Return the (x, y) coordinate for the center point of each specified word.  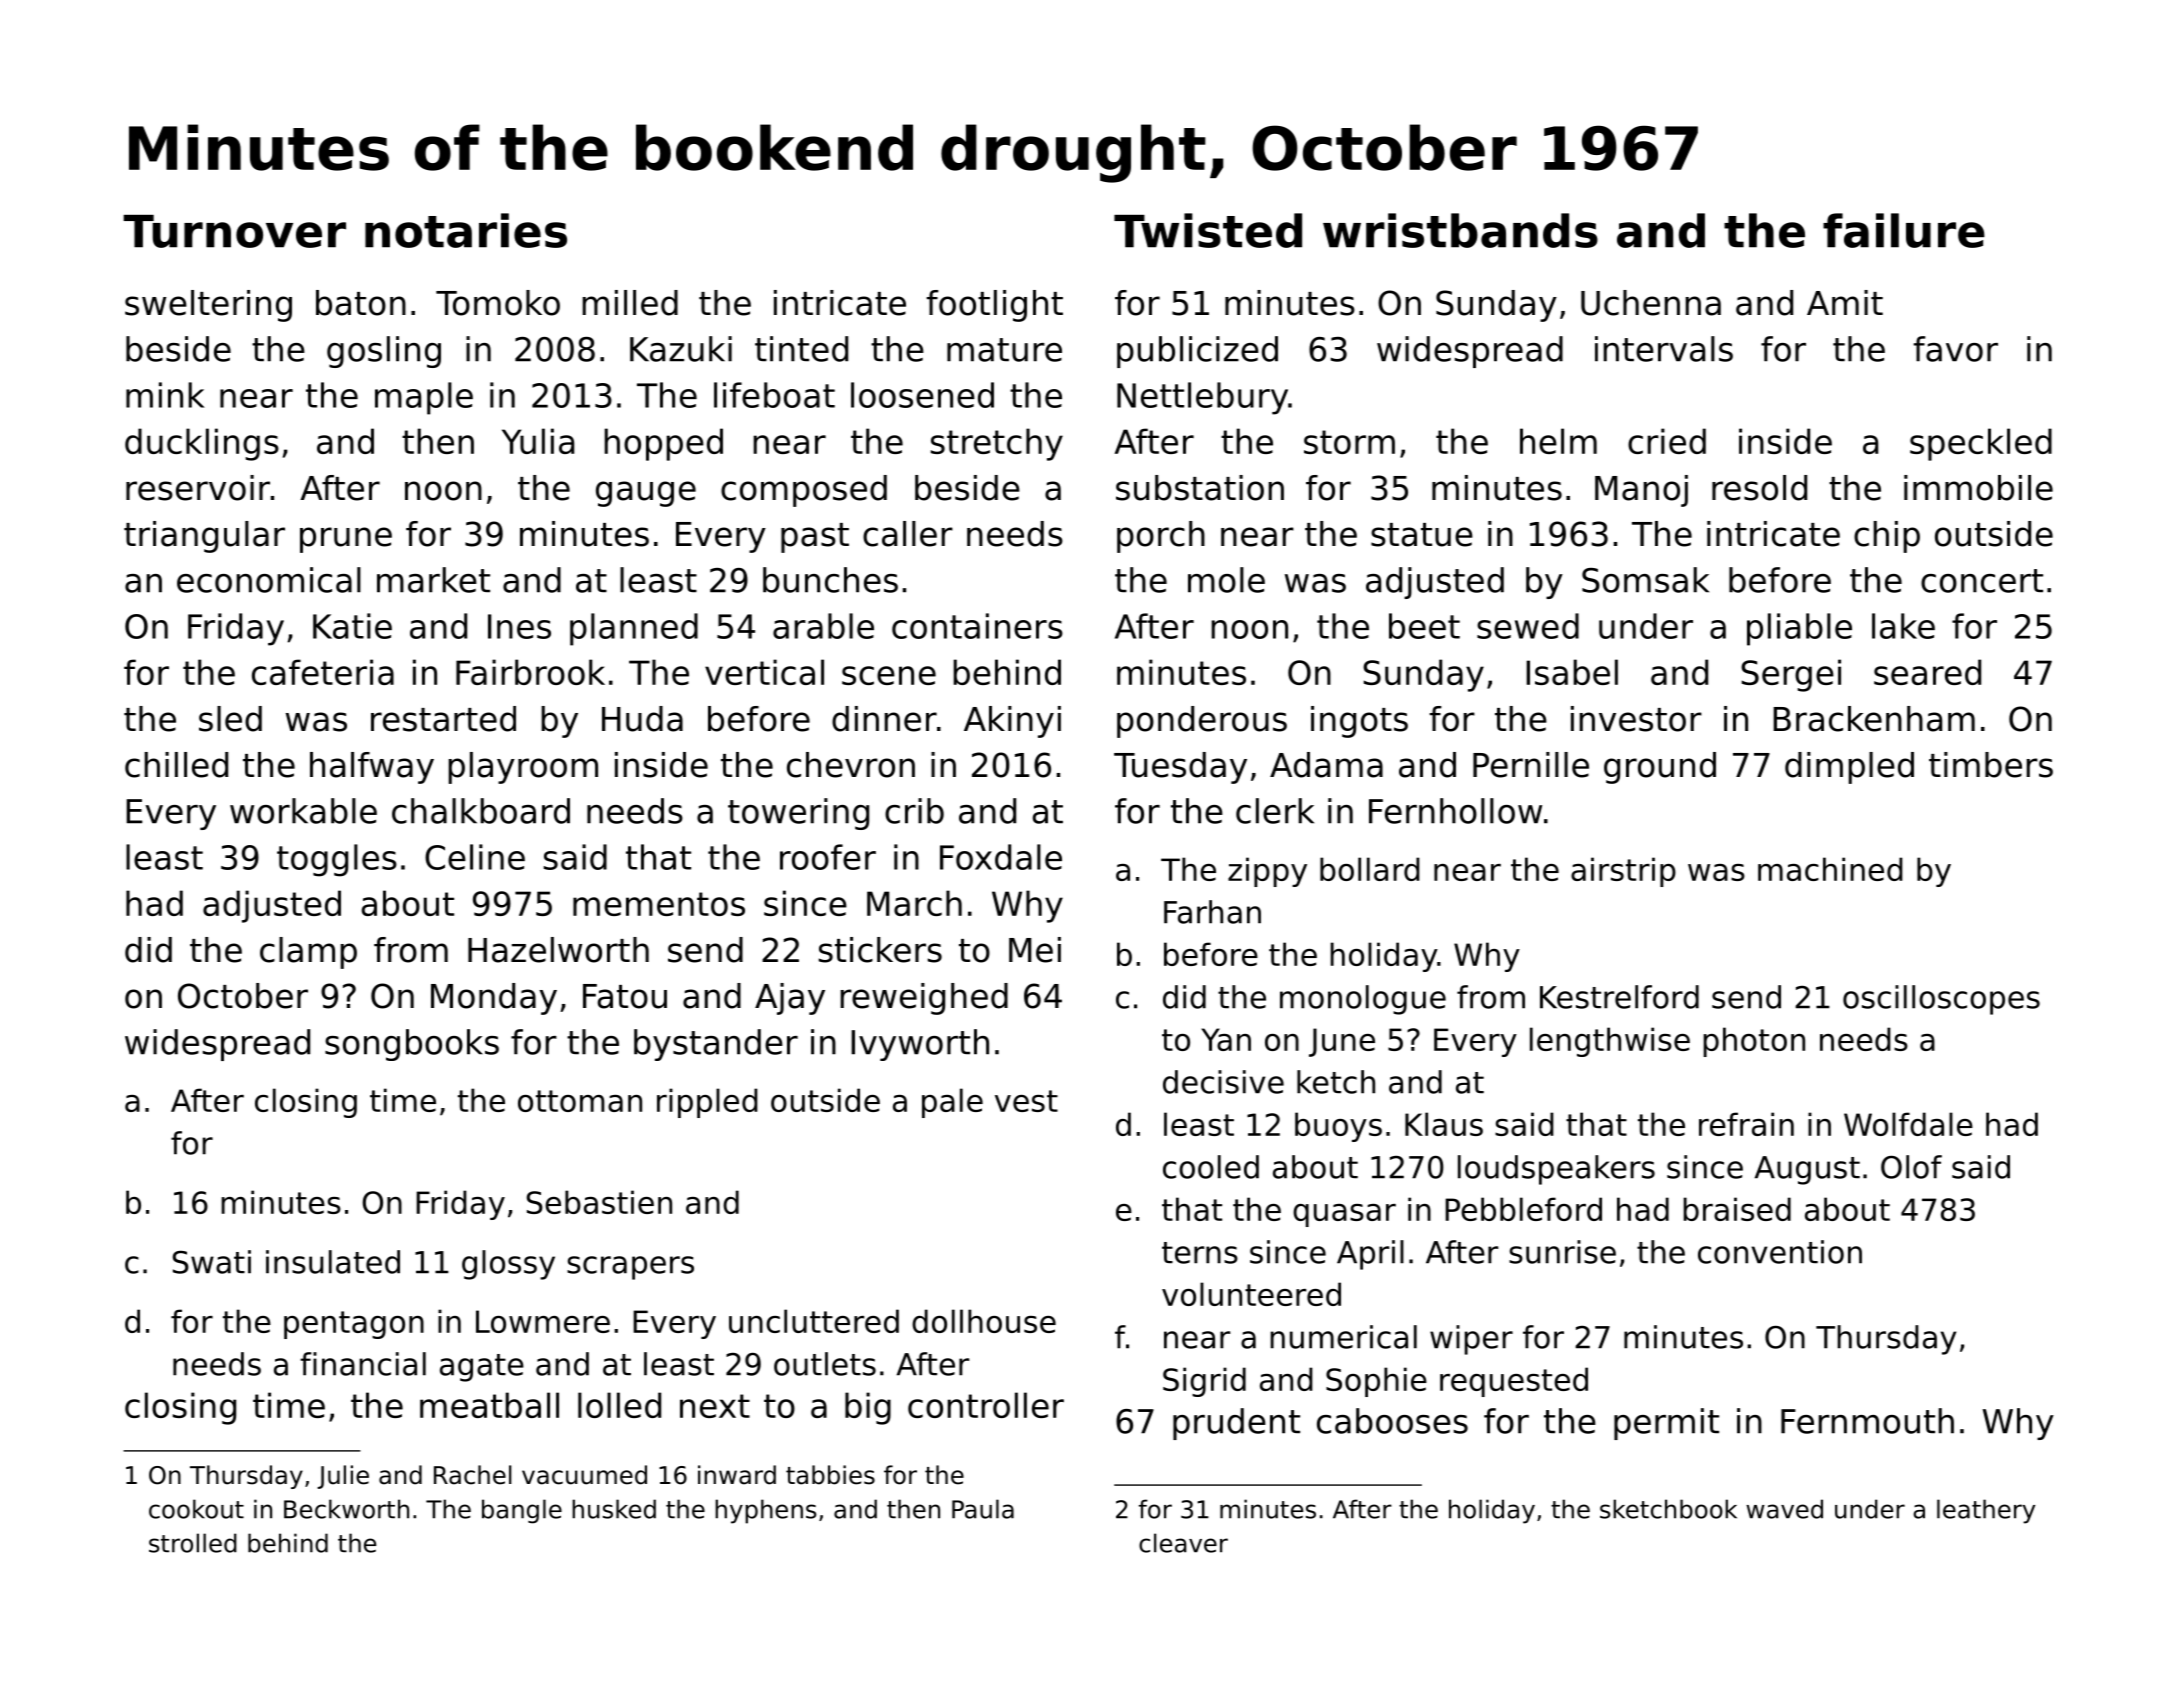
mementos (659, 904)
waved (1784, 1509)
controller (986, 1405)
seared (1927, 672)
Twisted (1208, 230)
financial (363, 1364)
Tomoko (498, 303)
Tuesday (1180, 768)
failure (1904, 230)
